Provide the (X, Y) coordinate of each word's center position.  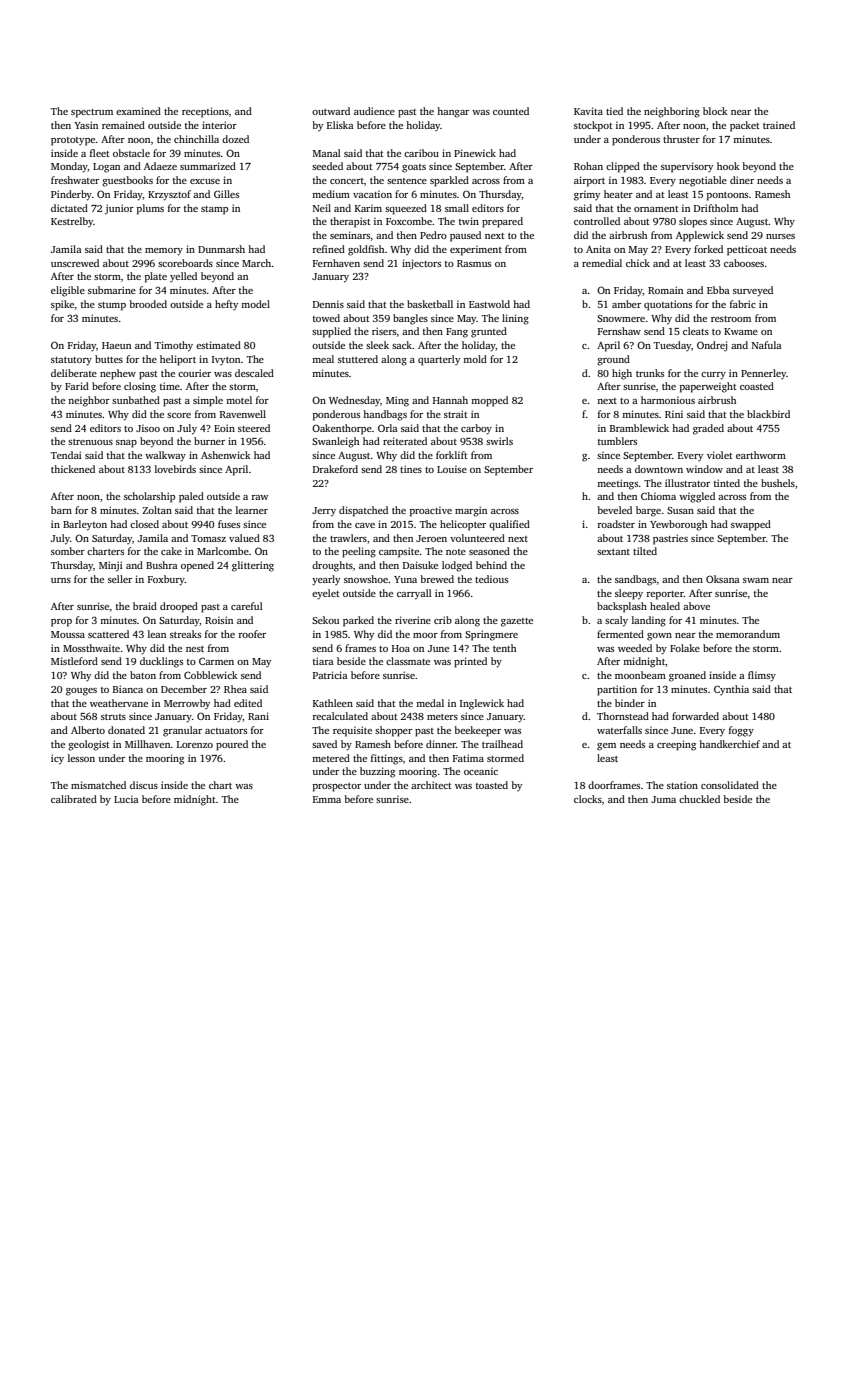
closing (140, 387)
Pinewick (475, 153)
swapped (751, 525)
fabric (743, 304)
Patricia (330, 675)
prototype (73, 141)
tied (614, 111)
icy (57, 759)
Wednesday (354, 401)
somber (68, 551)
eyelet (326, 594)
